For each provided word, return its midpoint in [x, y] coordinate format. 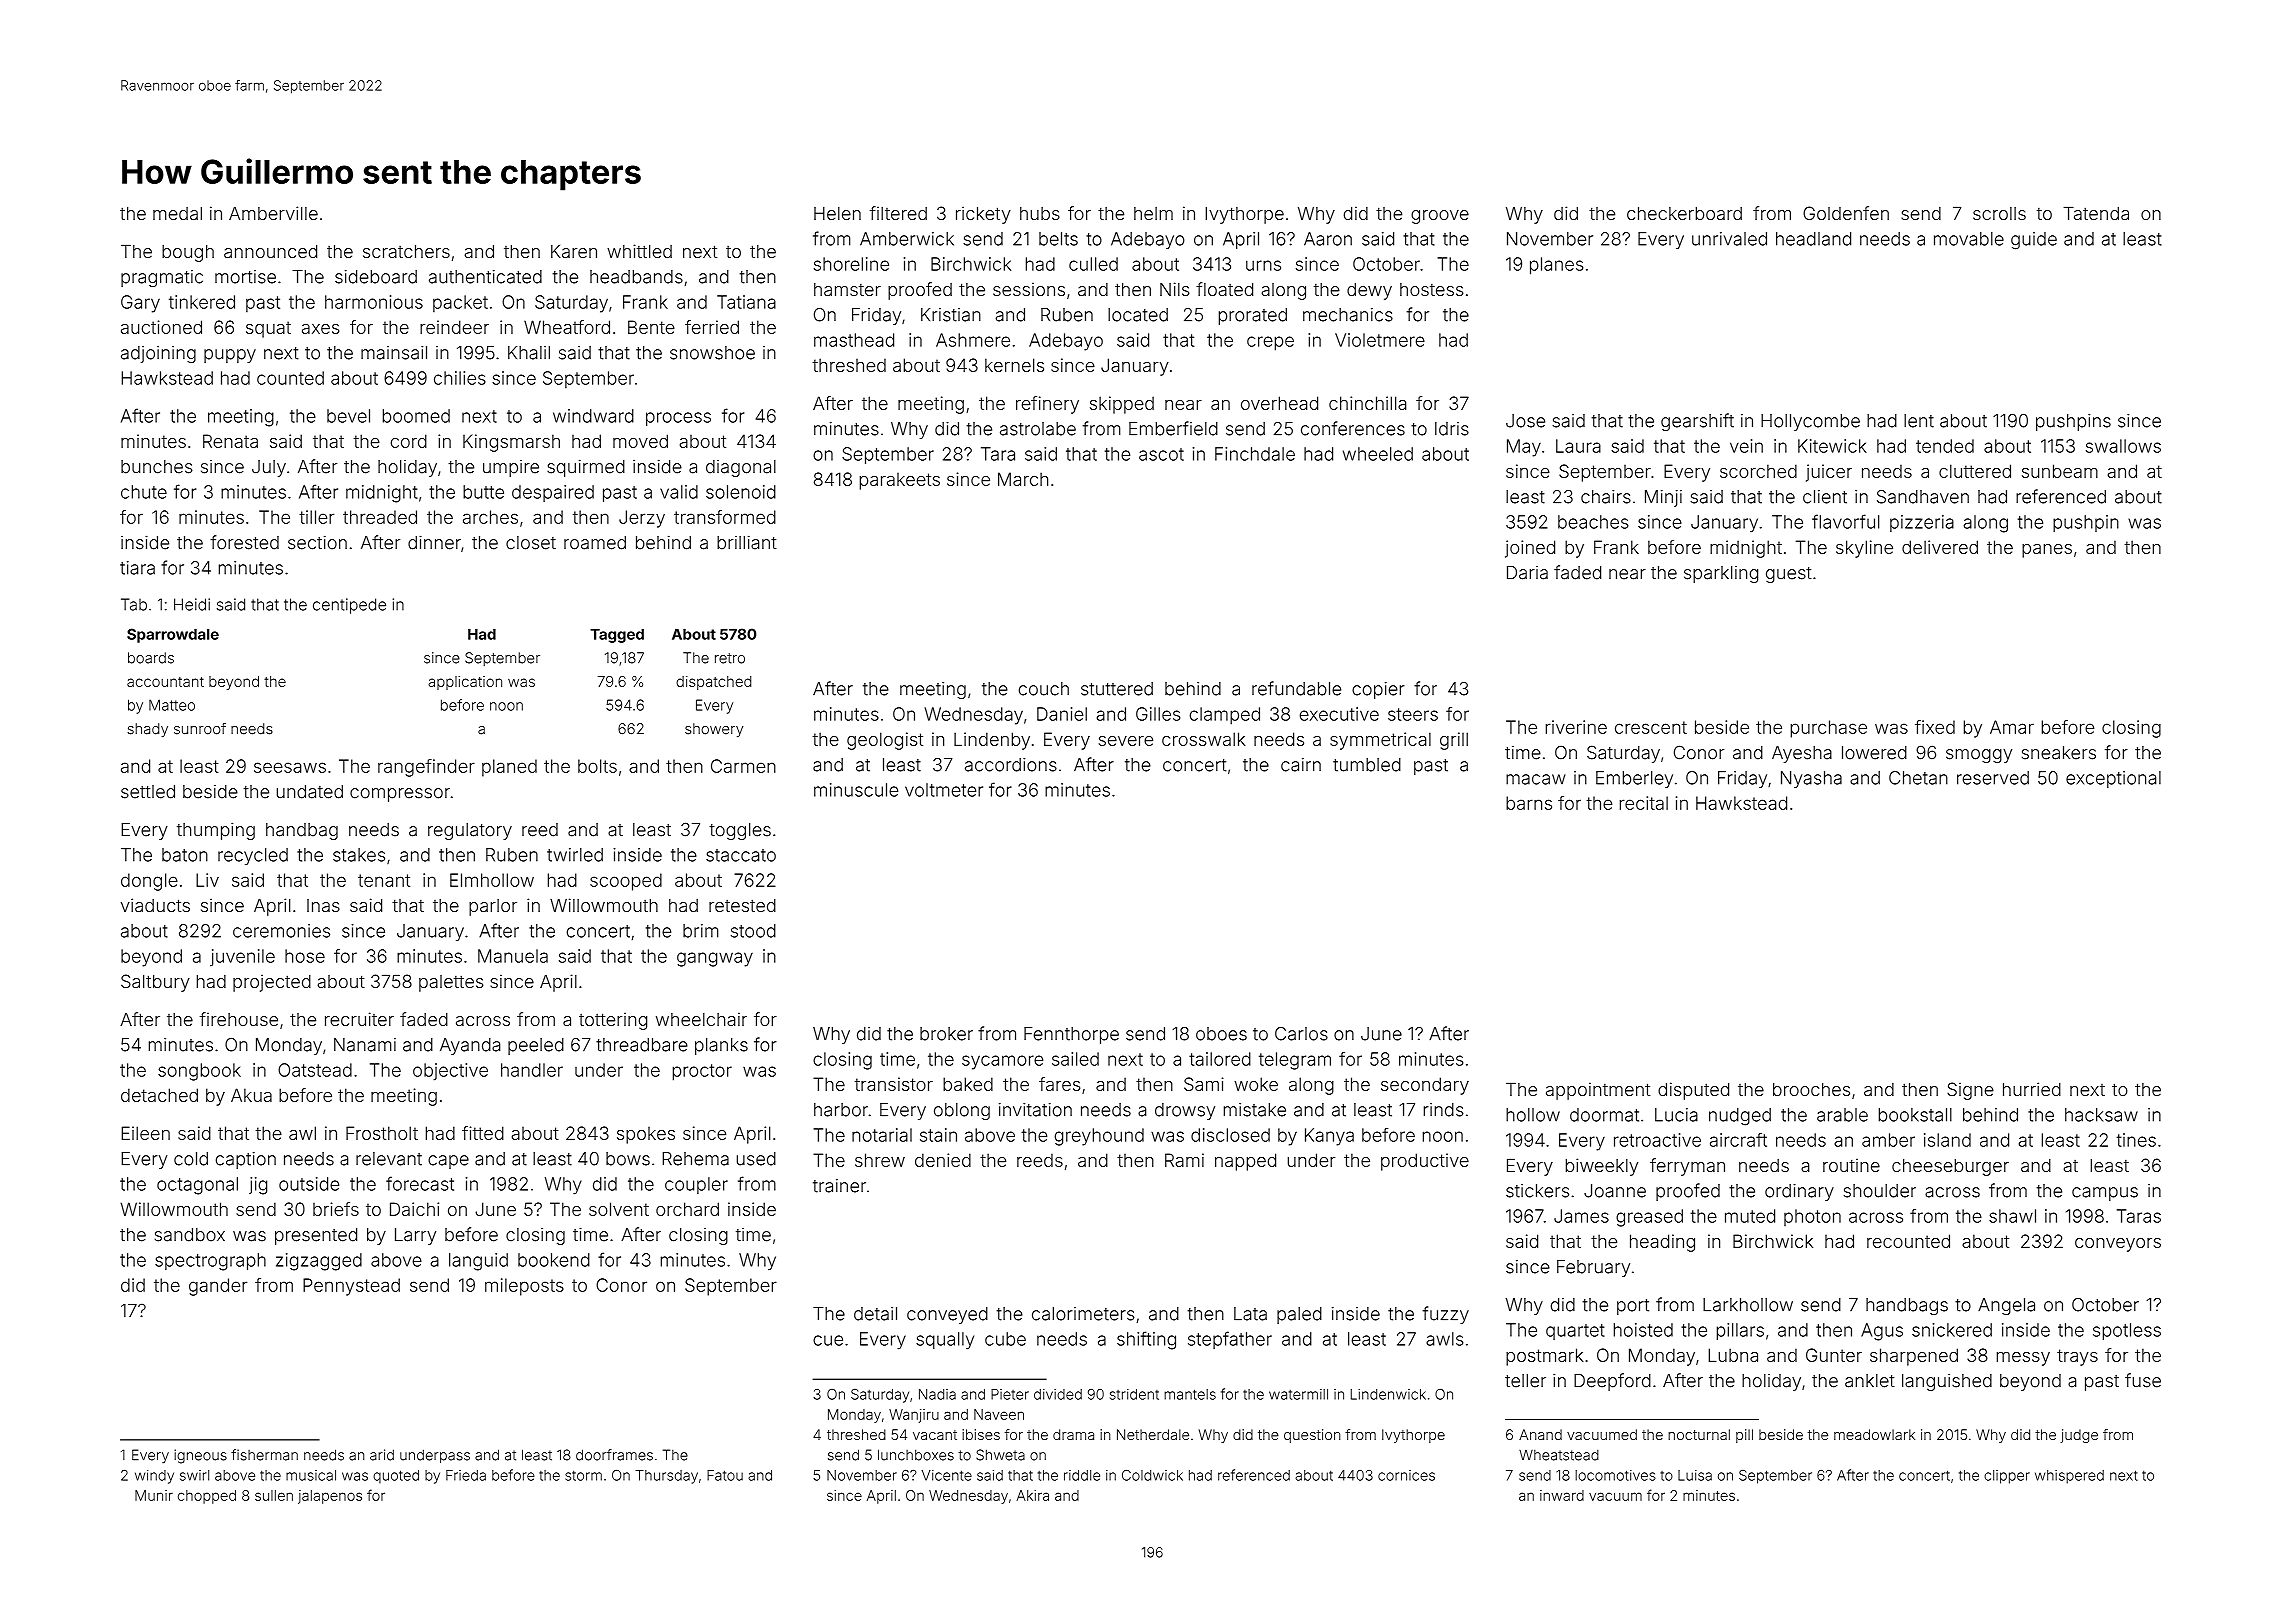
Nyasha [1811, 779]
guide [2034, 241]
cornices [1406, 1475]
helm [1153, 213]
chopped [207, 1497]
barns [1529, 803]
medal [177, 213]
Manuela [513, 956]
